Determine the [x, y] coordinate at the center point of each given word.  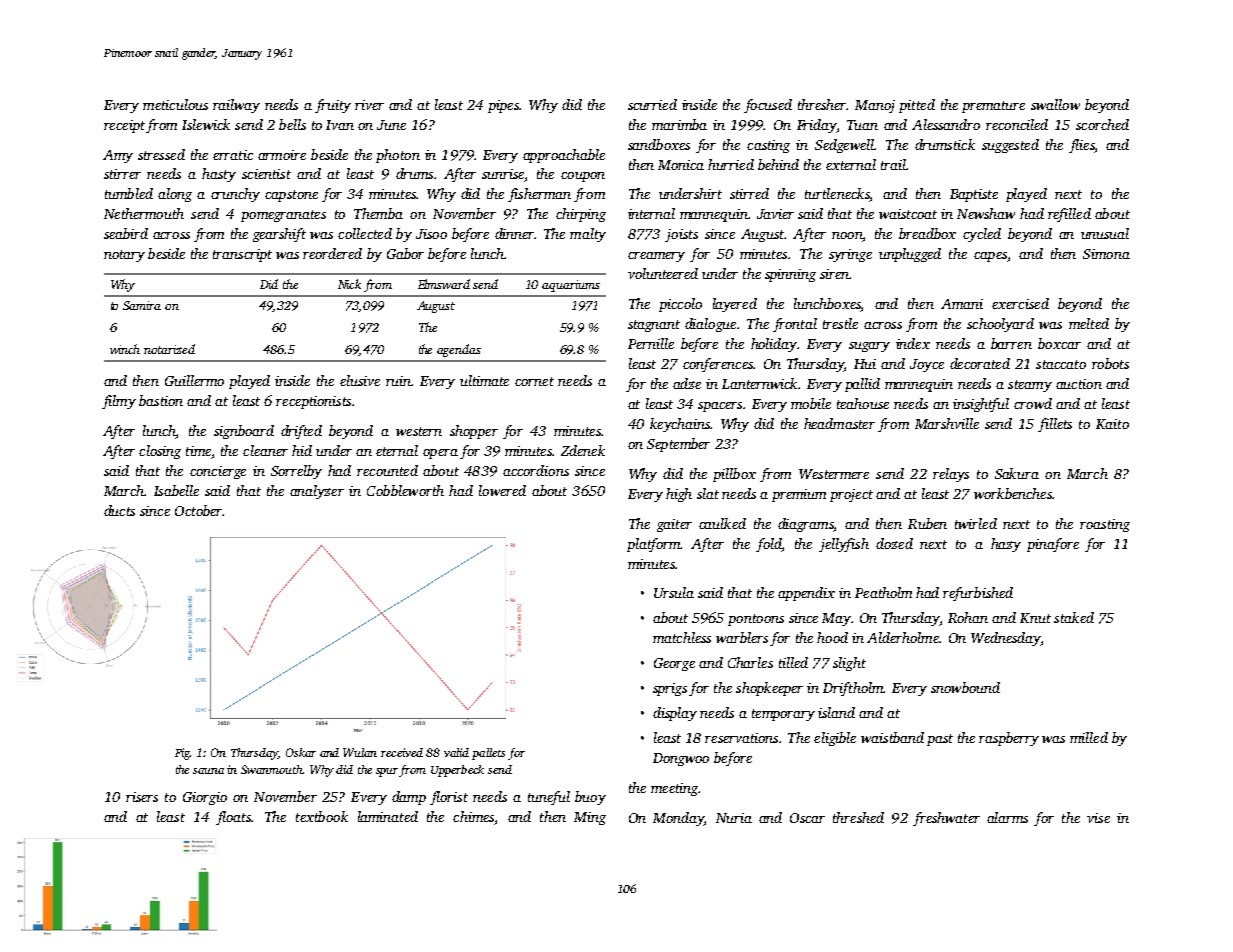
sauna [208, 771]
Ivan [340, 125]
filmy [119, 402]
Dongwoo [681, 759]
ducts [119, 510]
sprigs [670, 689]
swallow [1055, 104]
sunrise [503, 174]
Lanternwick [759, 383]
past [940, 740]
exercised [1020, 303]
